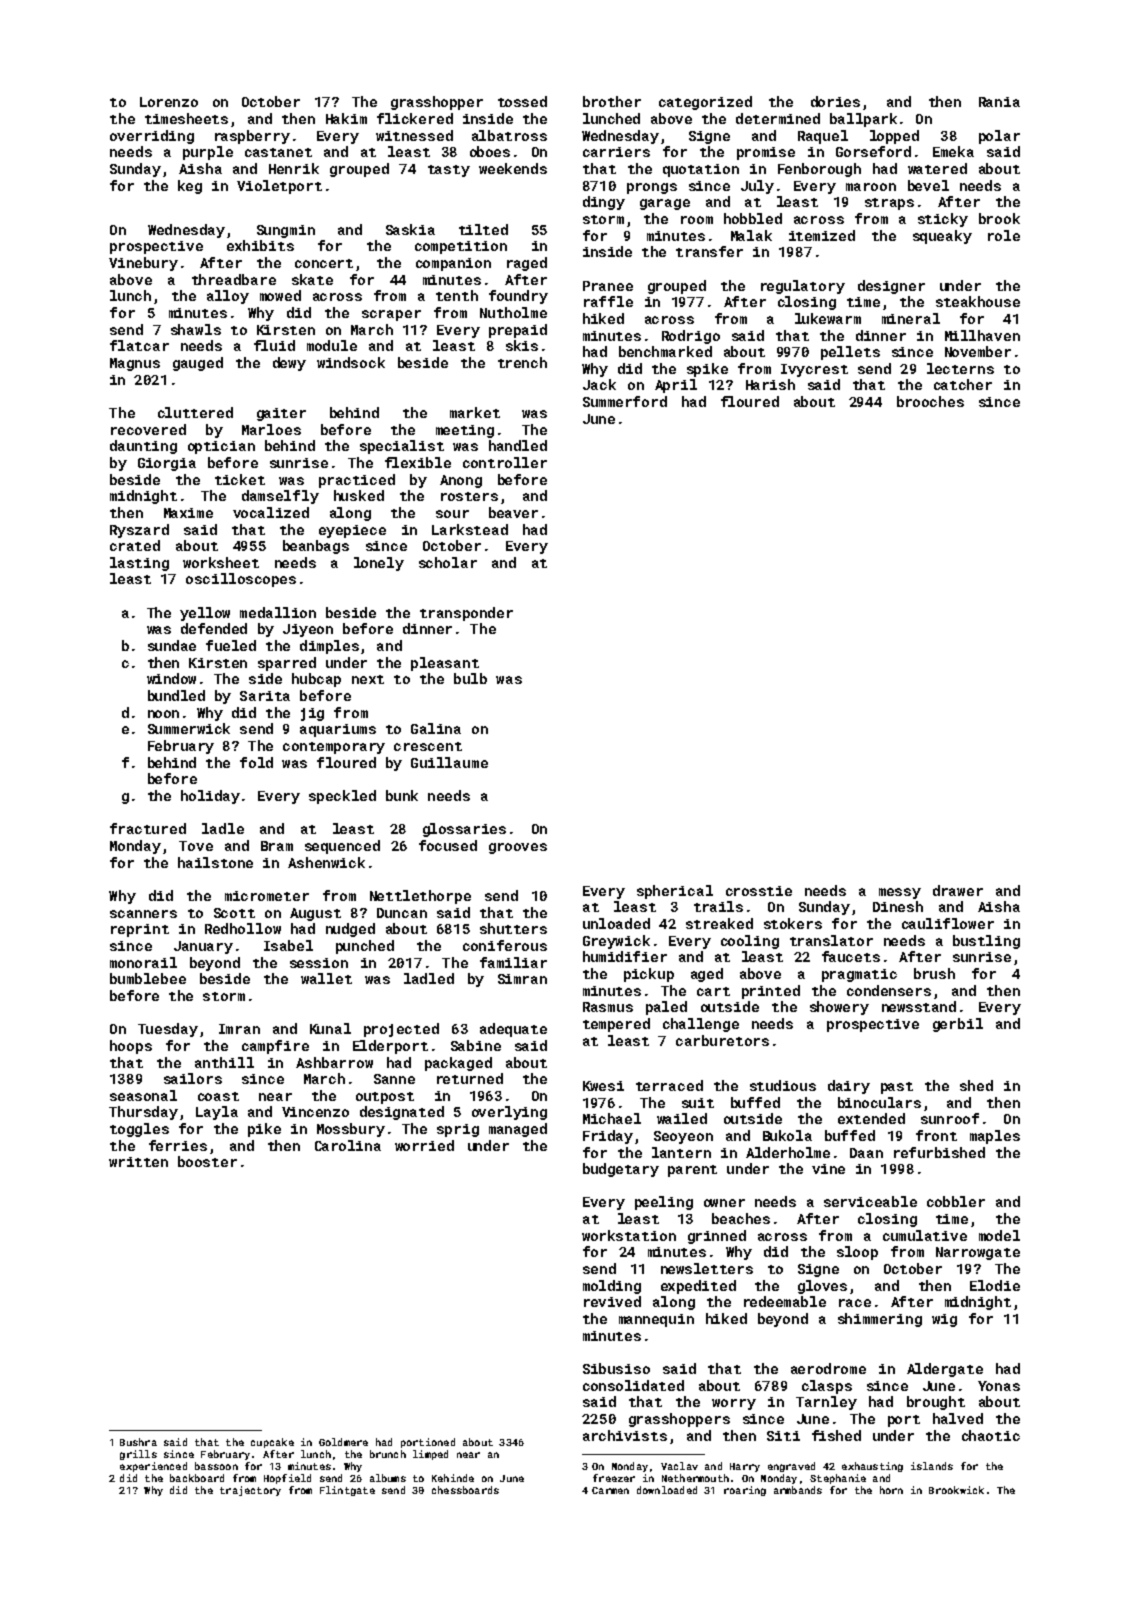 The height and width of the page is (1598, 1130). I want to click on trench, so click(522, 362).
